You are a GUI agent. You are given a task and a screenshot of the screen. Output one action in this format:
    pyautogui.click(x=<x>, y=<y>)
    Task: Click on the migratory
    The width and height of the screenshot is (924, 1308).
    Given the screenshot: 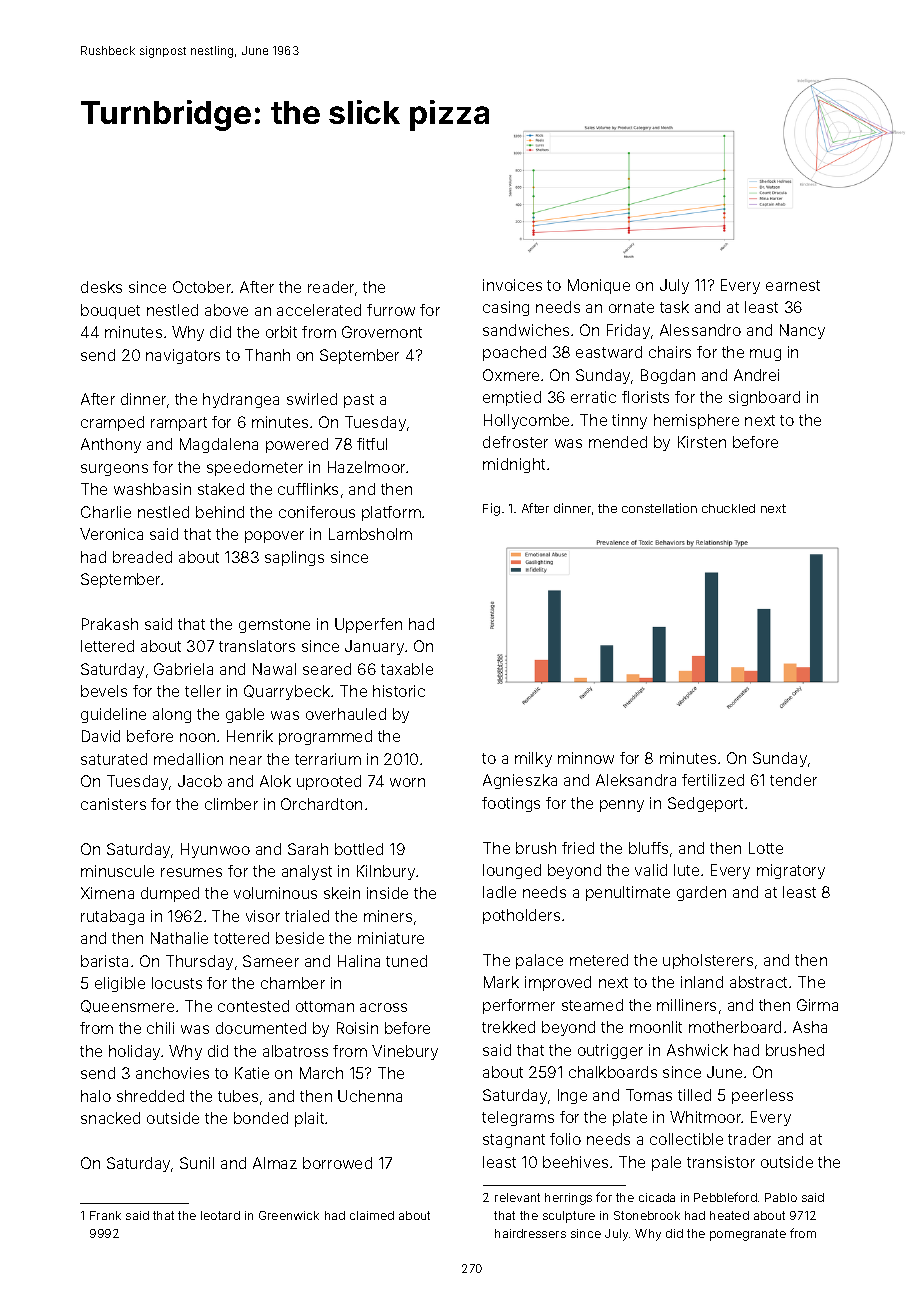 What is the action you would take?
    pyautogui.click(x=791, y=871)
